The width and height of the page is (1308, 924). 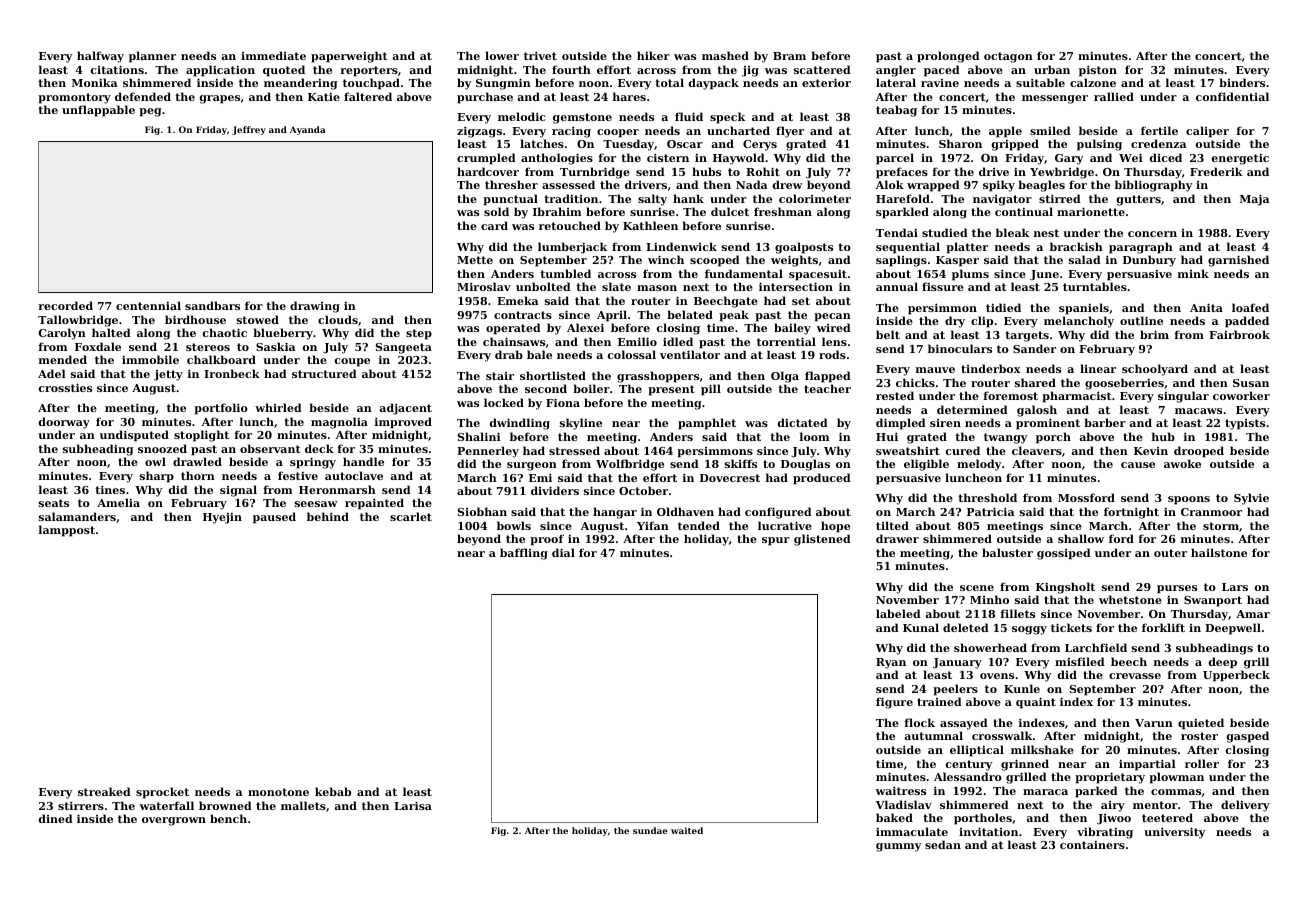 I want to click on gummy, so click(x=899, y=847).
